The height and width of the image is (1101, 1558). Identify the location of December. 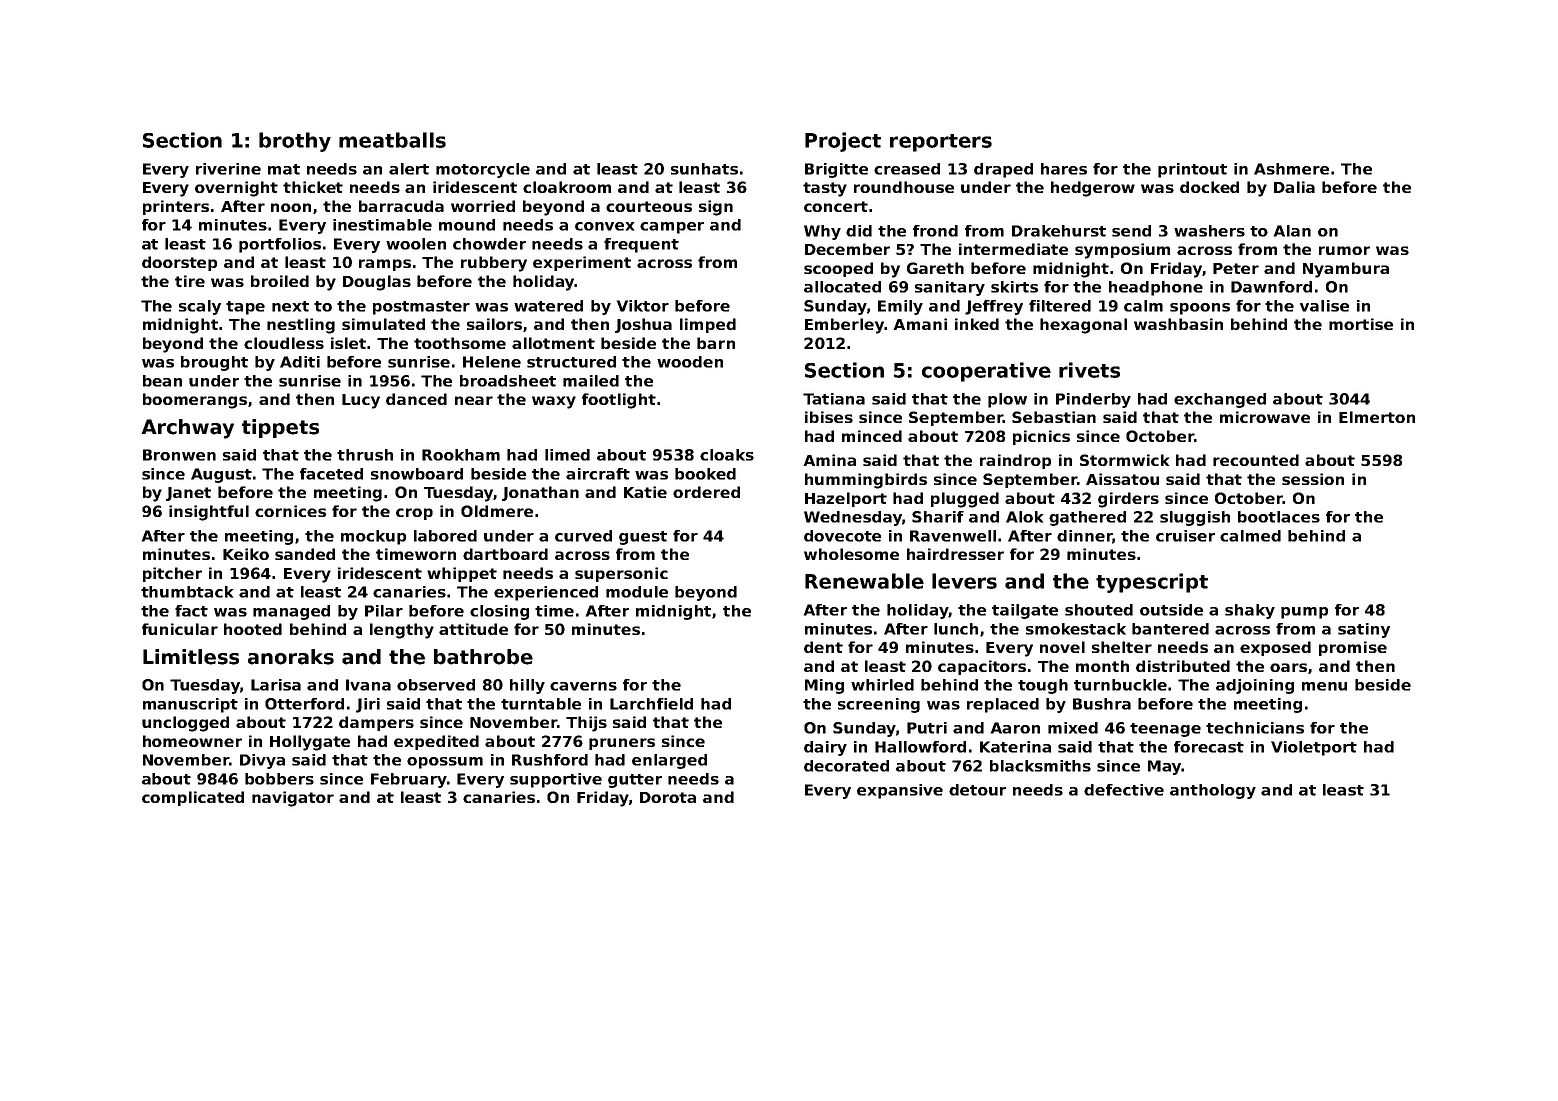
(847, 249).
